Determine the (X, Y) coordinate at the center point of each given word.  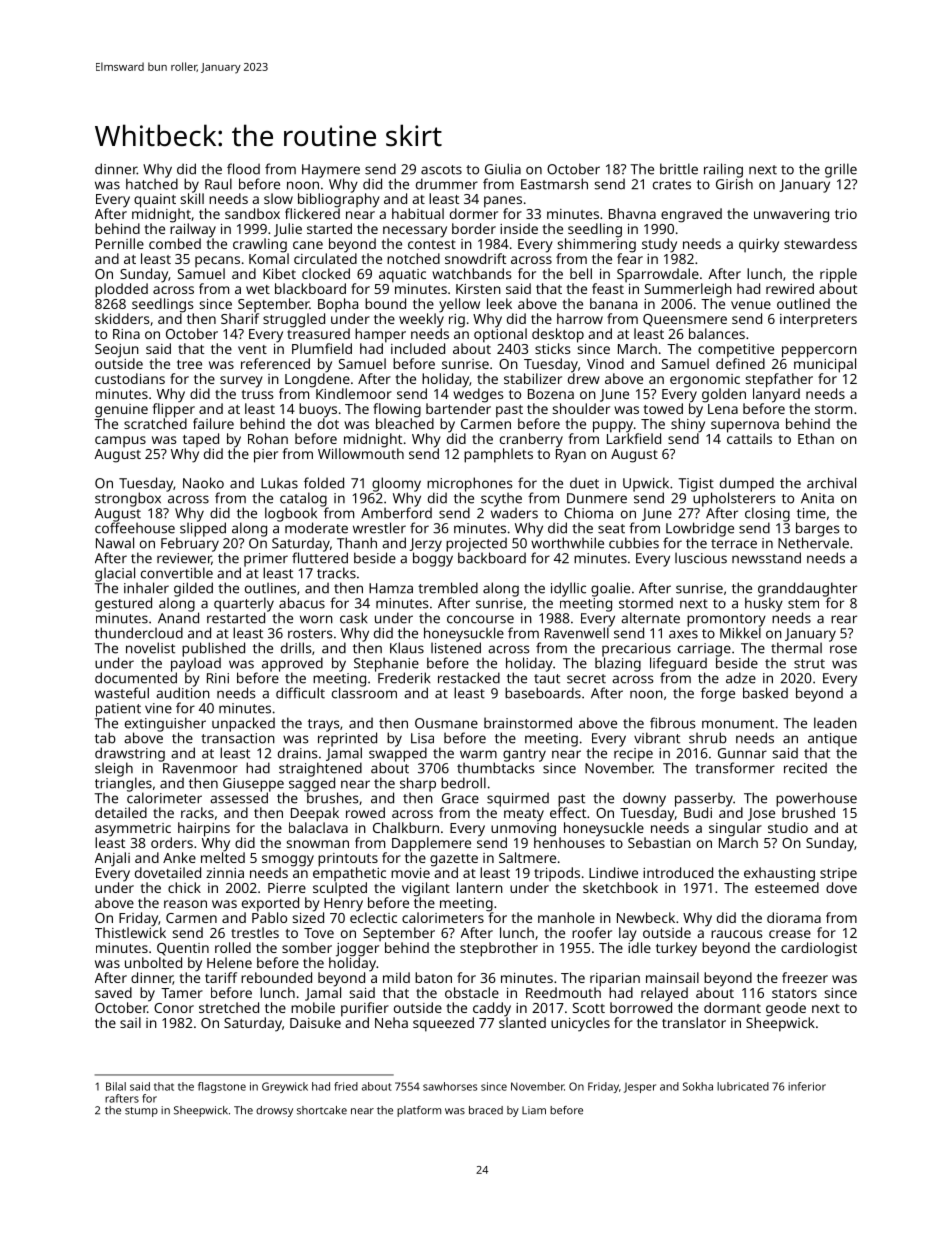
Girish (734, 184)
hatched (152, 184)
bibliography (339, 200)
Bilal (116, 1086)
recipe (633, 755)
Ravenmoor (200, 768)
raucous (737, 934)
